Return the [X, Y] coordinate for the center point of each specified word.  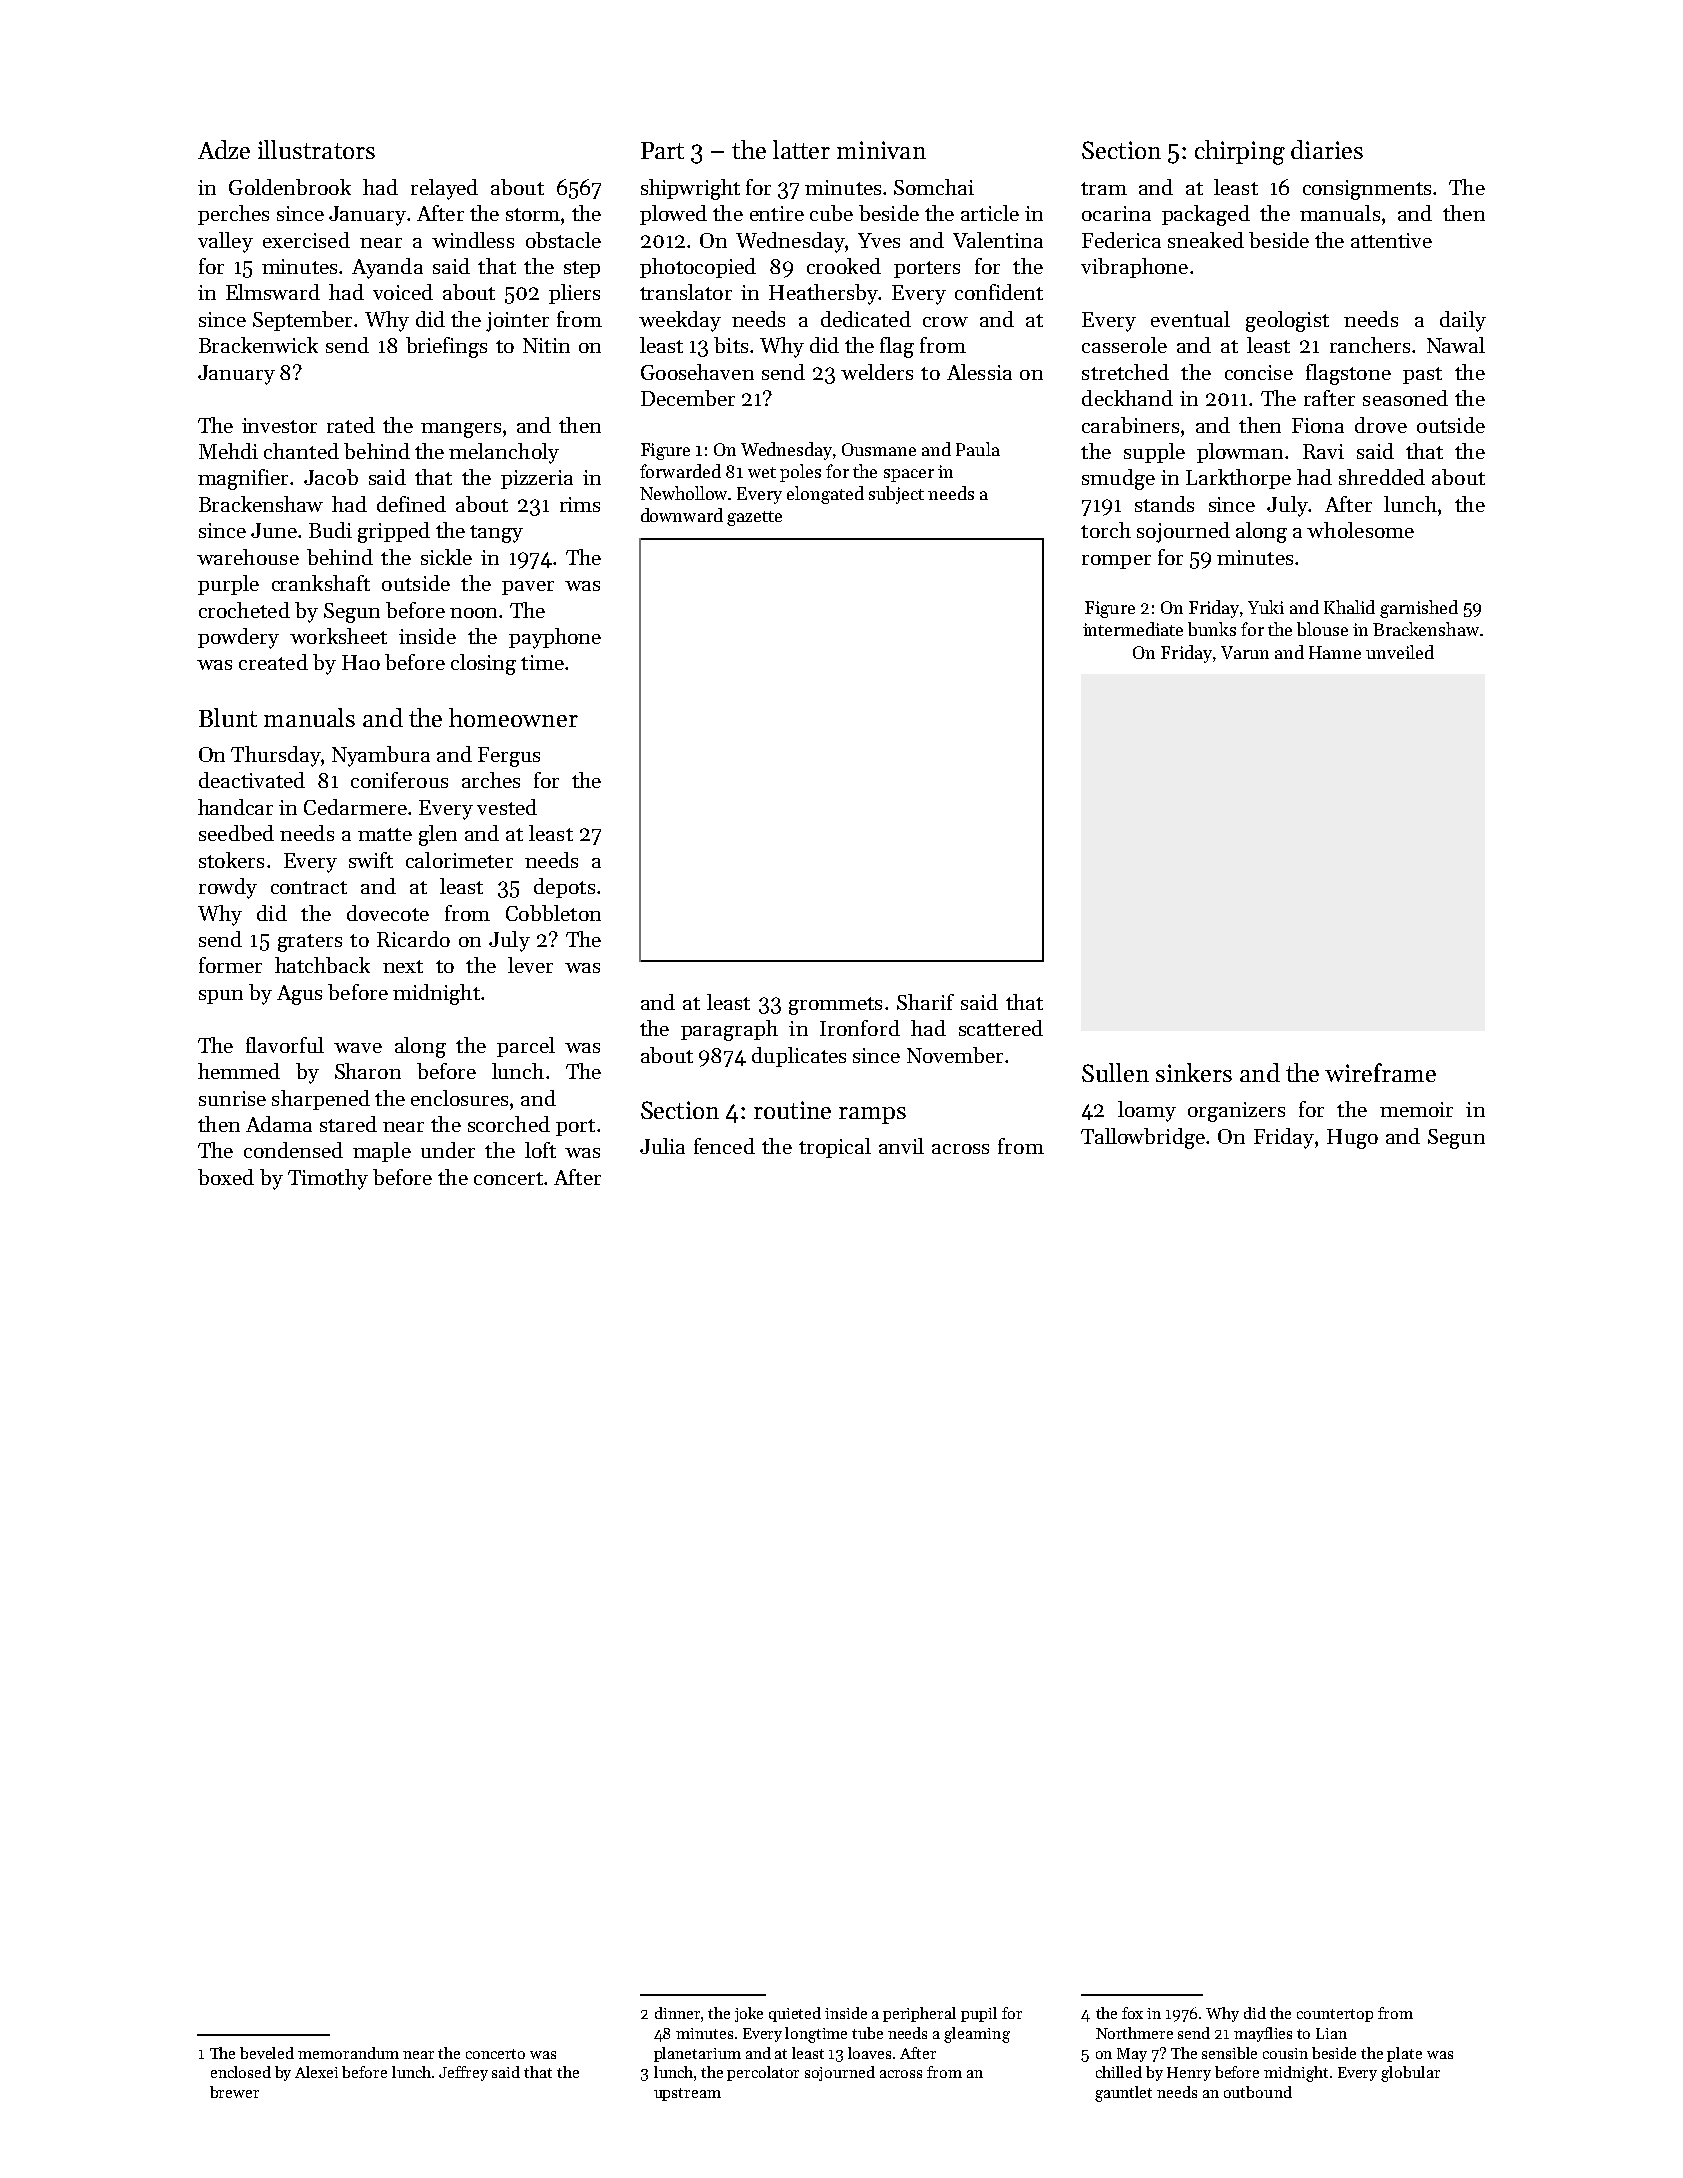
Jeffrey [463, 2073]
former [230, 965]
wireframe [1380, 1072]
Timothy [328, 1179]
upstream [687, 2094]
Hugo [1352, 1139]
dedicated [866, 319]
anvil [901, 1146]
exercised [306, 240]
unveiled [1400, 652]
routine [792, 1110]
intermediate [1133, 629]
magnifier [243, 479]
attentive [1391, 240]
